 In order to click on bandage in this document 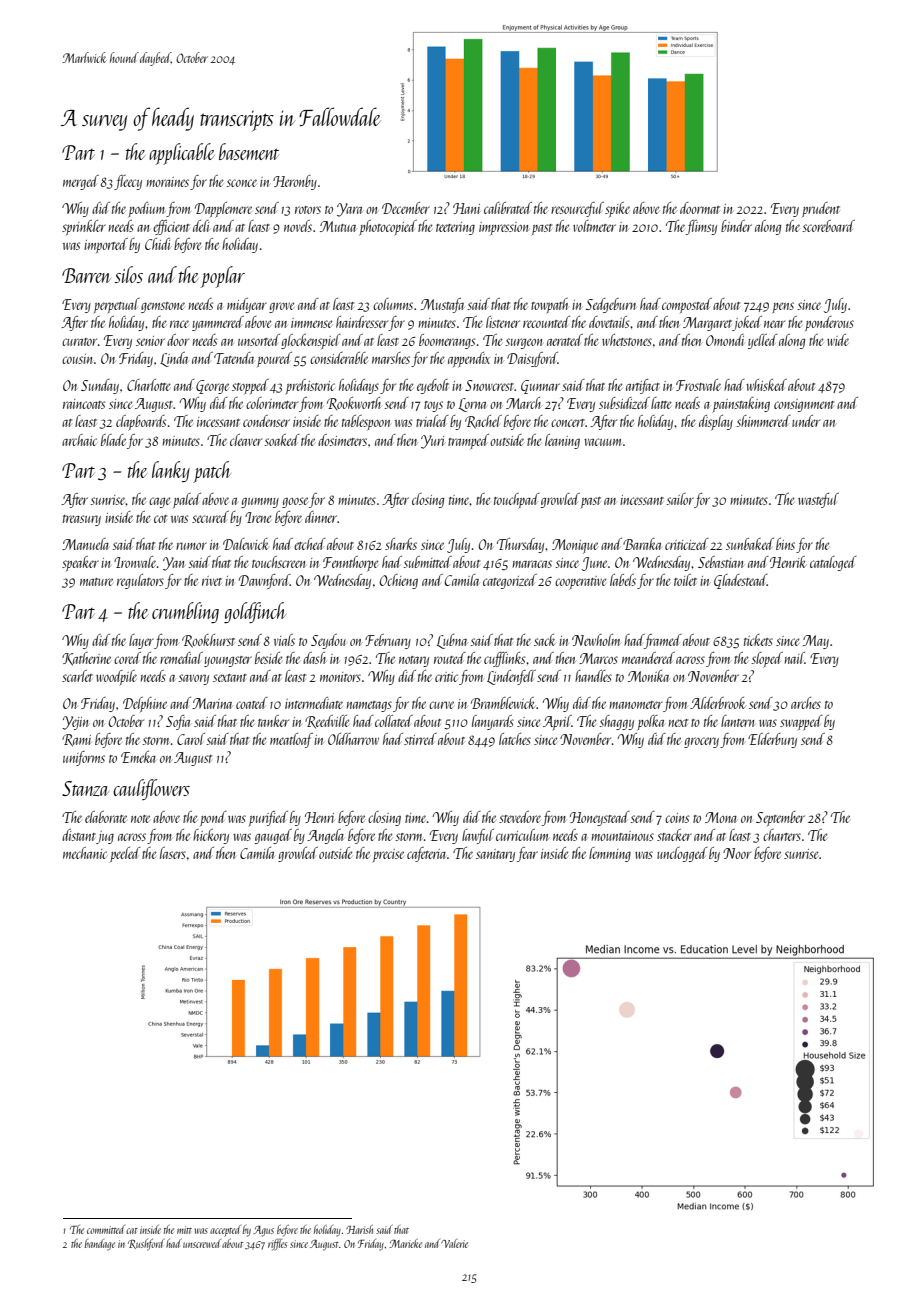, I will do `click(100, 1245)`.
